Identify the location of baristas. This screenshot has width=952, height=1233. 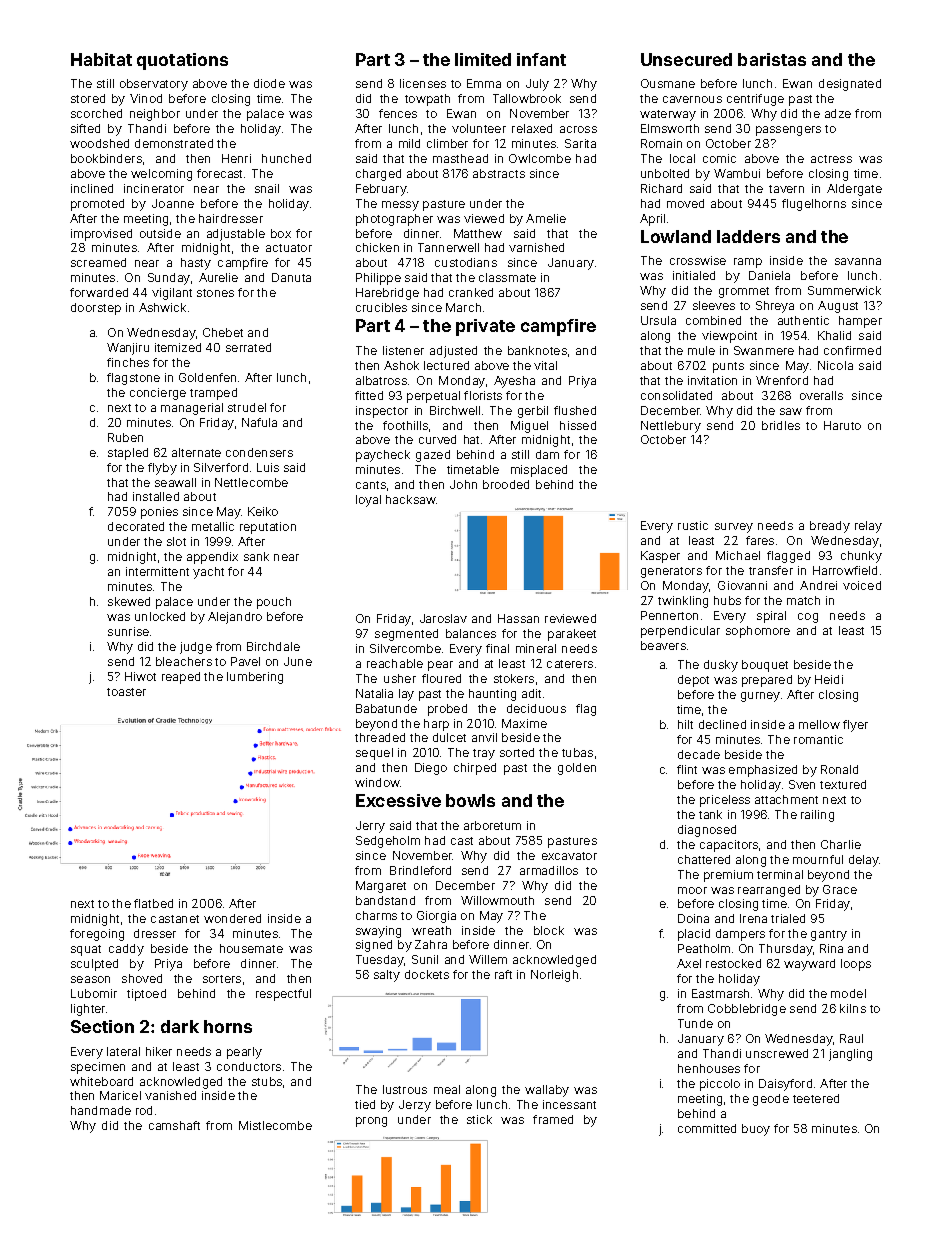
(772, 59).
